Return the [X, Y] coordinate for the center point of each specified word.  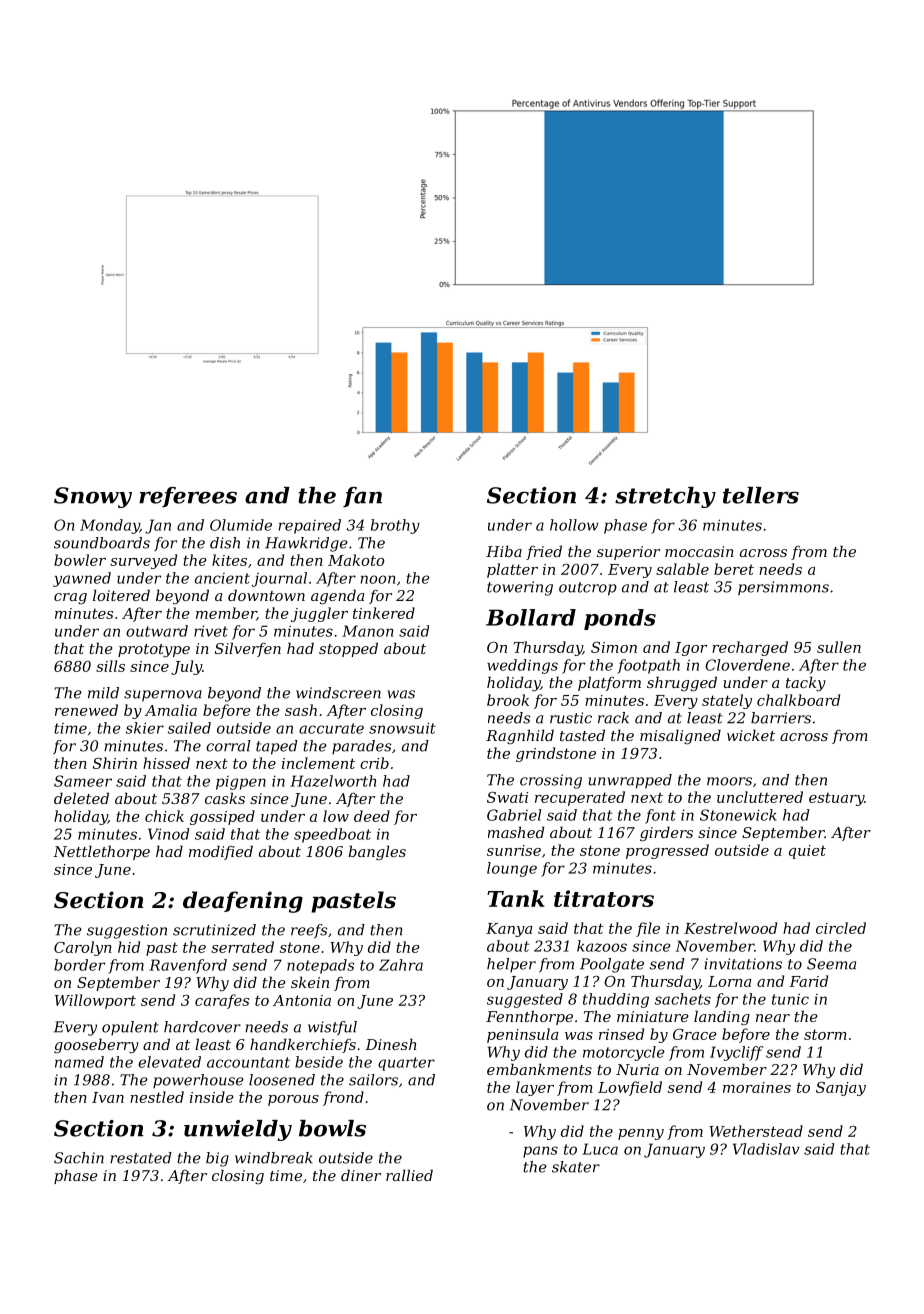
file [648, 929]
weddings [522, 666]
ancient [222, 578]
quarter [406, 1064]
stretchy [665, 497]
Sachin [79, 1158]
